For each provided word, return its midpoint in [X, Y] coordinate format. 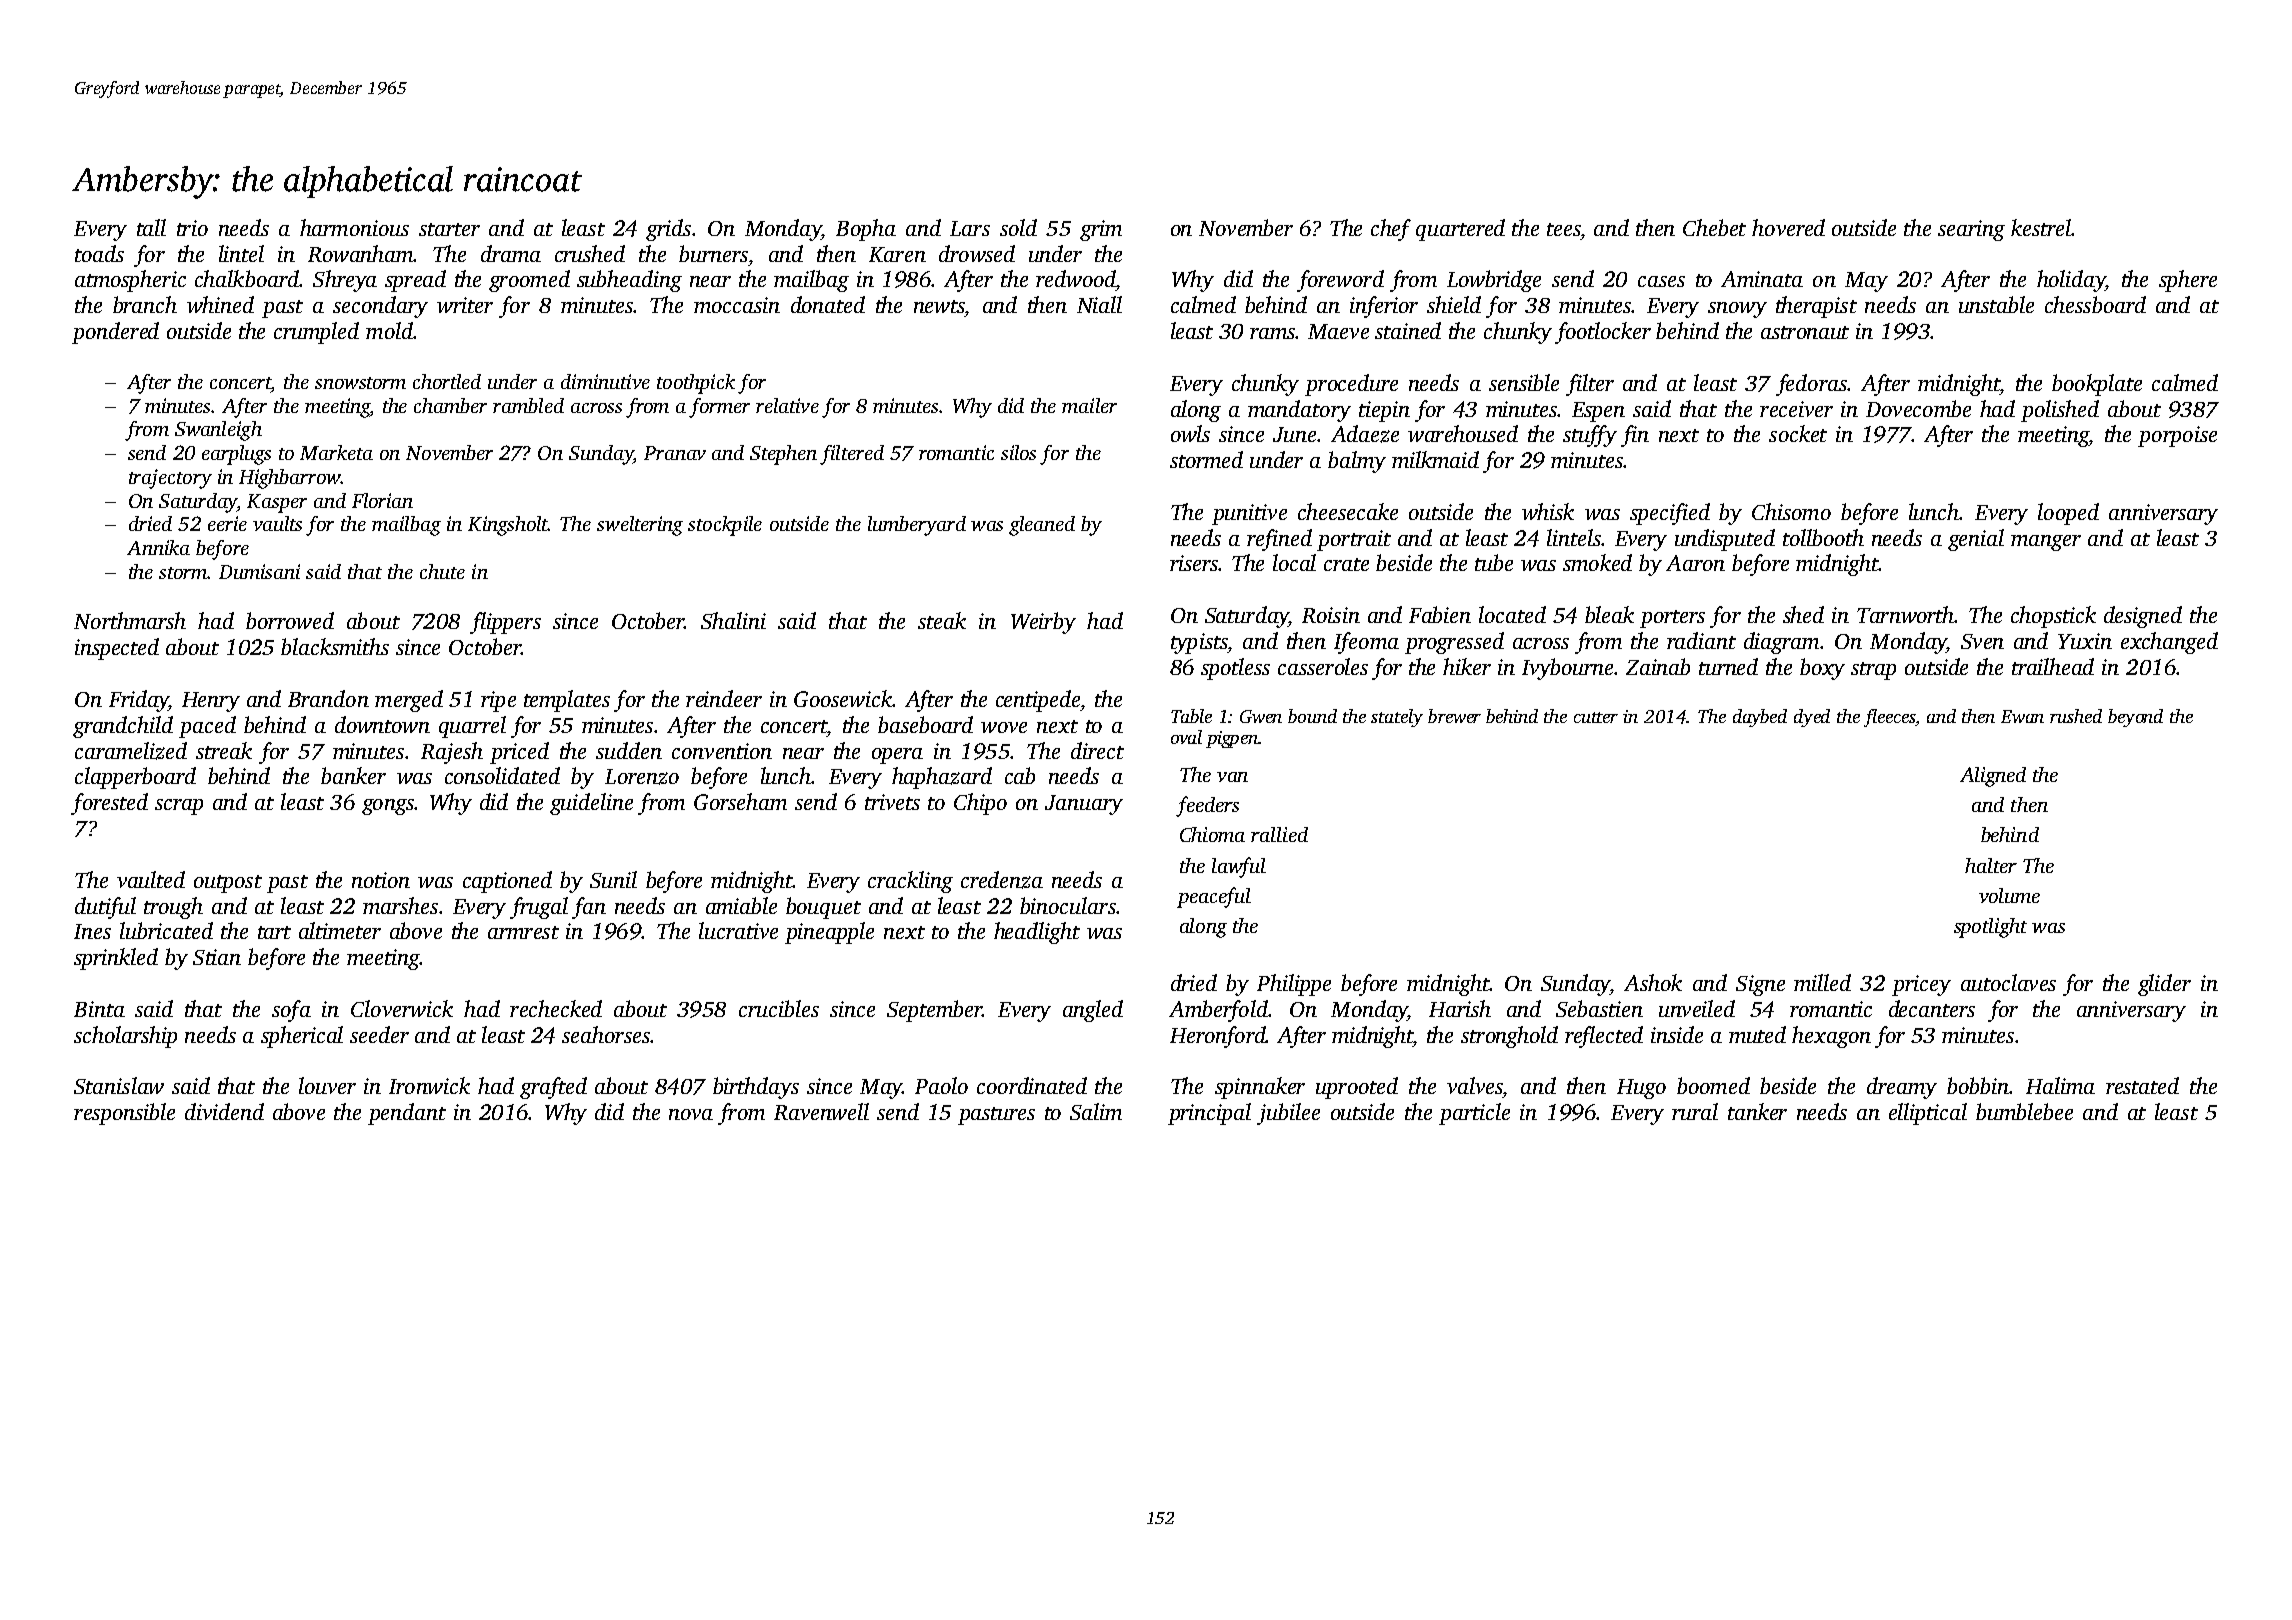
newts [939, 306]
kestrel [2041, 227]
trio [192, 228]
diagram [1781, 643]
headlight [1037, 933]
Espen [1598, 412]
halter [1991, 865]
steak [942, 620]
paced [207, 727]
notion [381, 880]
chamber [450, 405]
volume [2009, 895]
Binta [99, 1009]
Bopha [866, 230]
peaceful [1214, 897]
